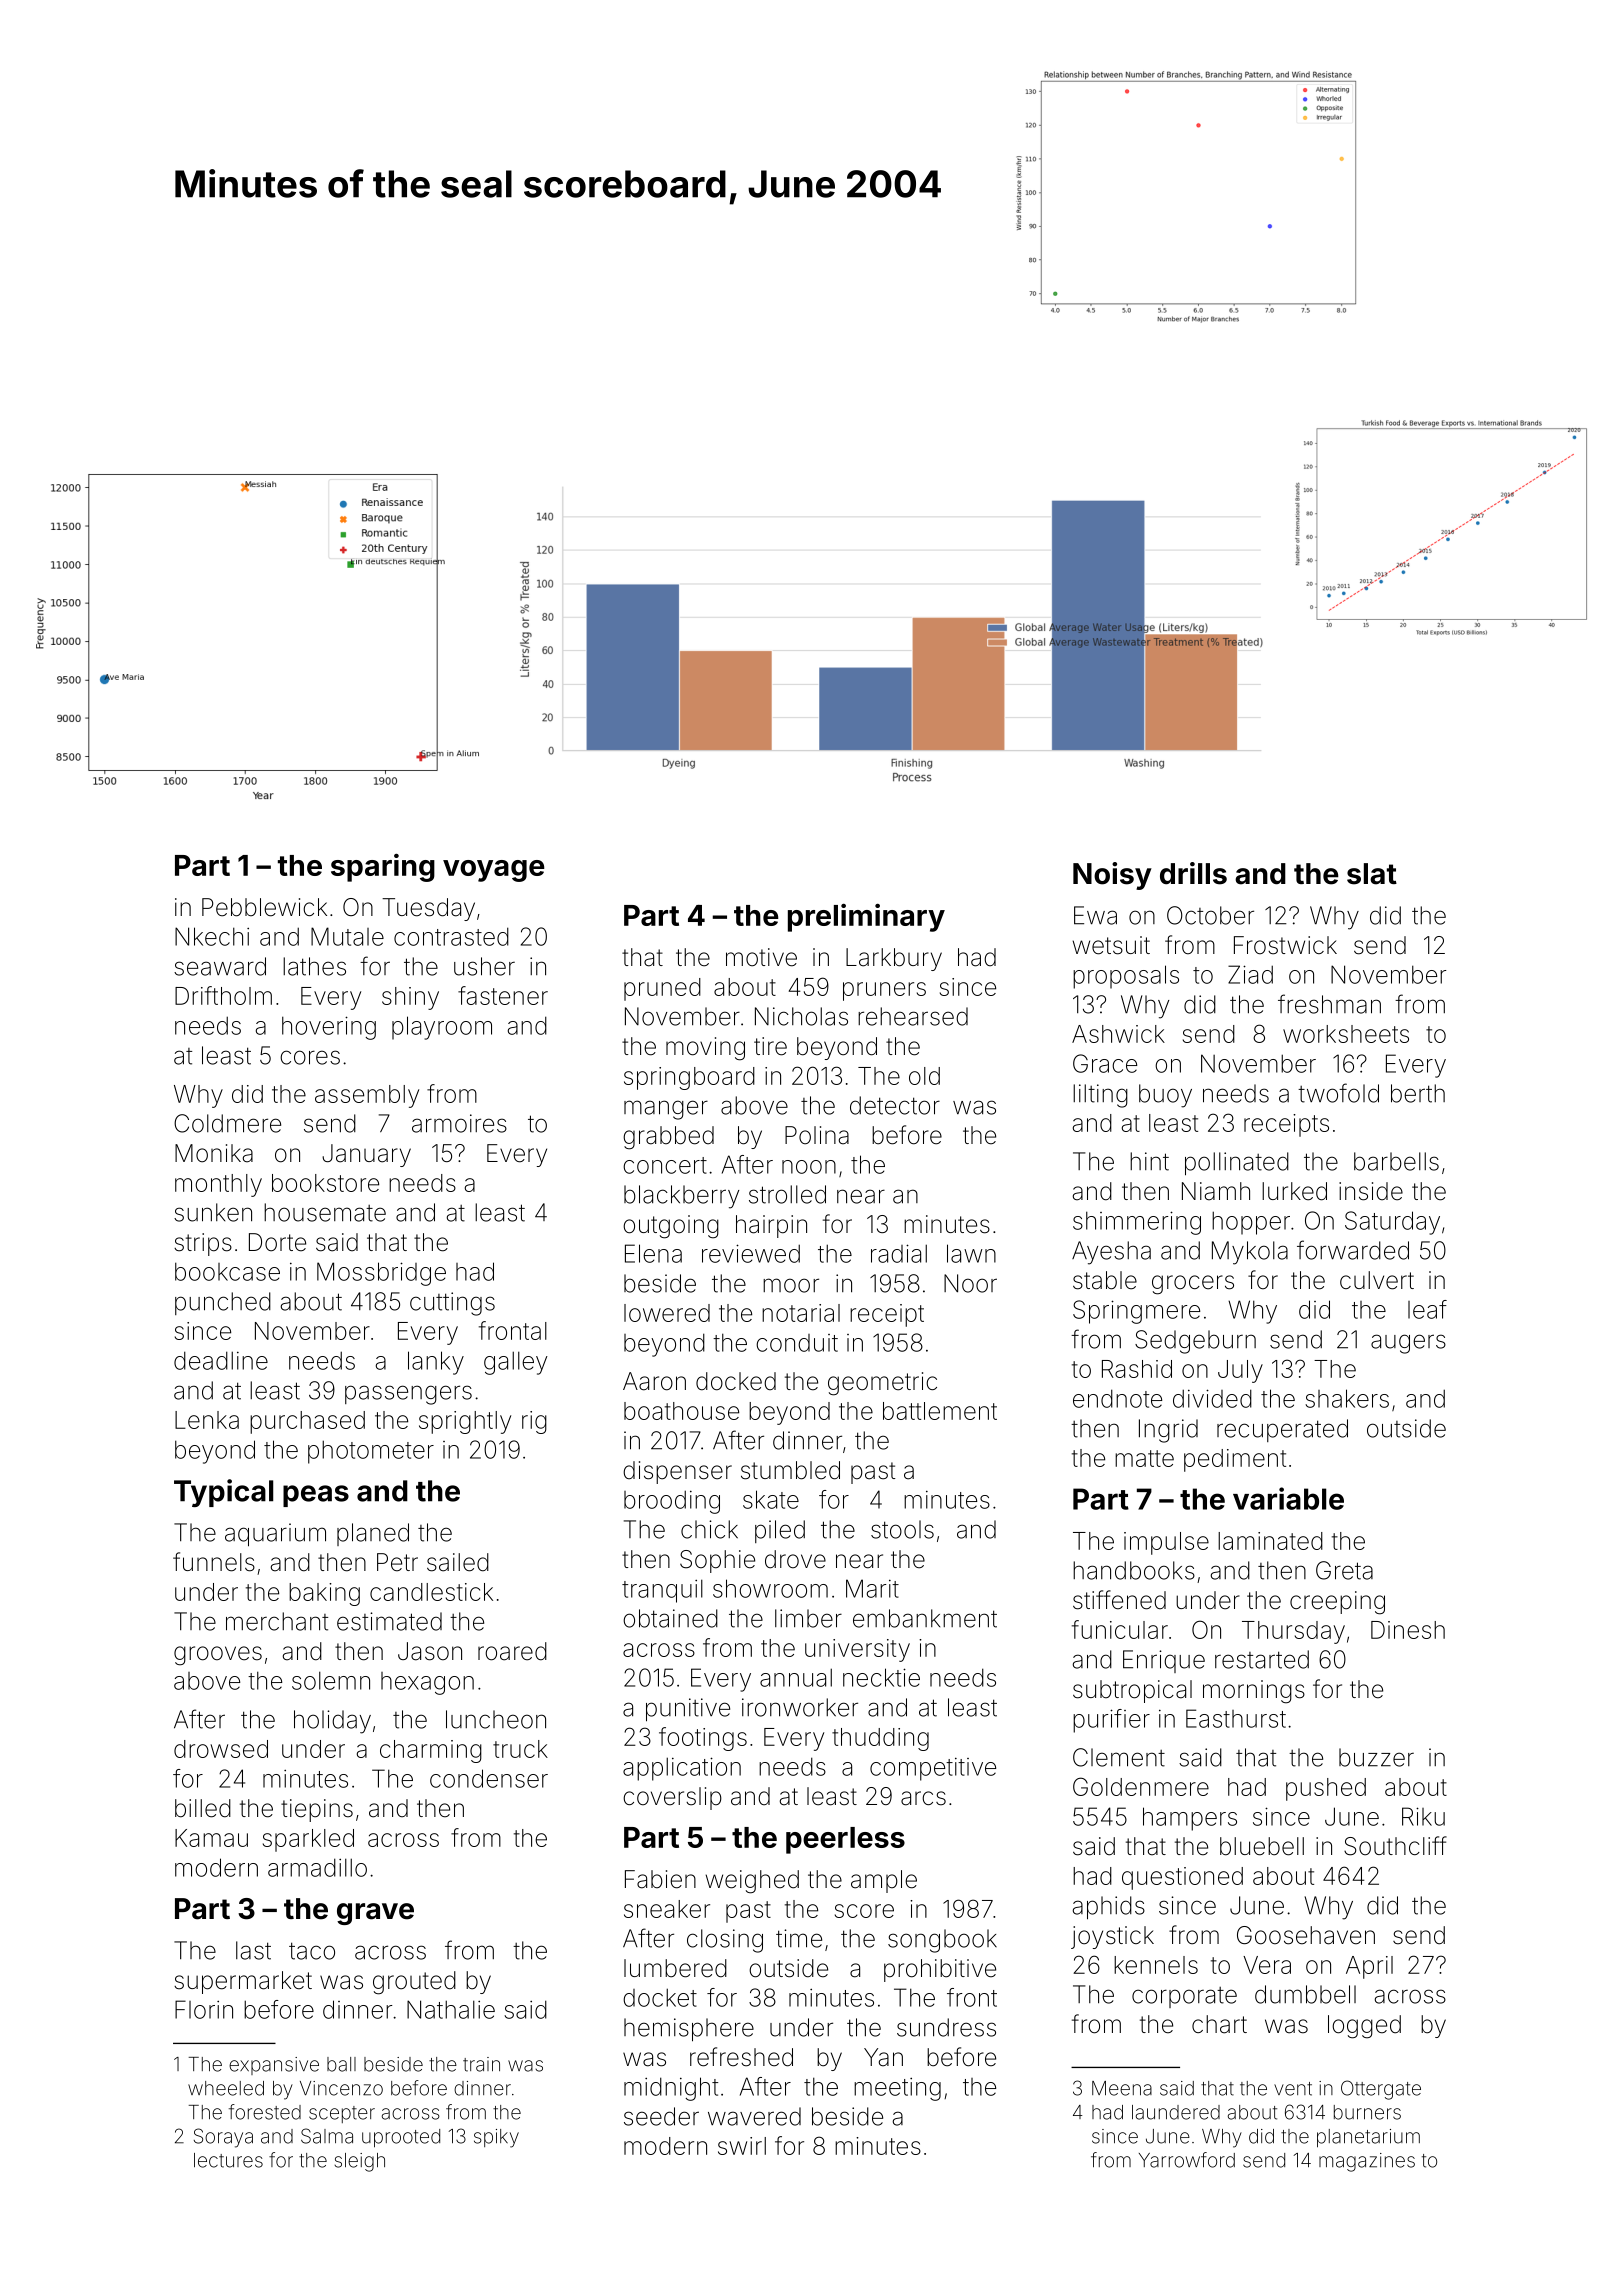 Image resolution: width=1620 pixels, height=2292 pixels. Describe the element at coordinates (310, 1057) in the image. I see `cores` at that location.
